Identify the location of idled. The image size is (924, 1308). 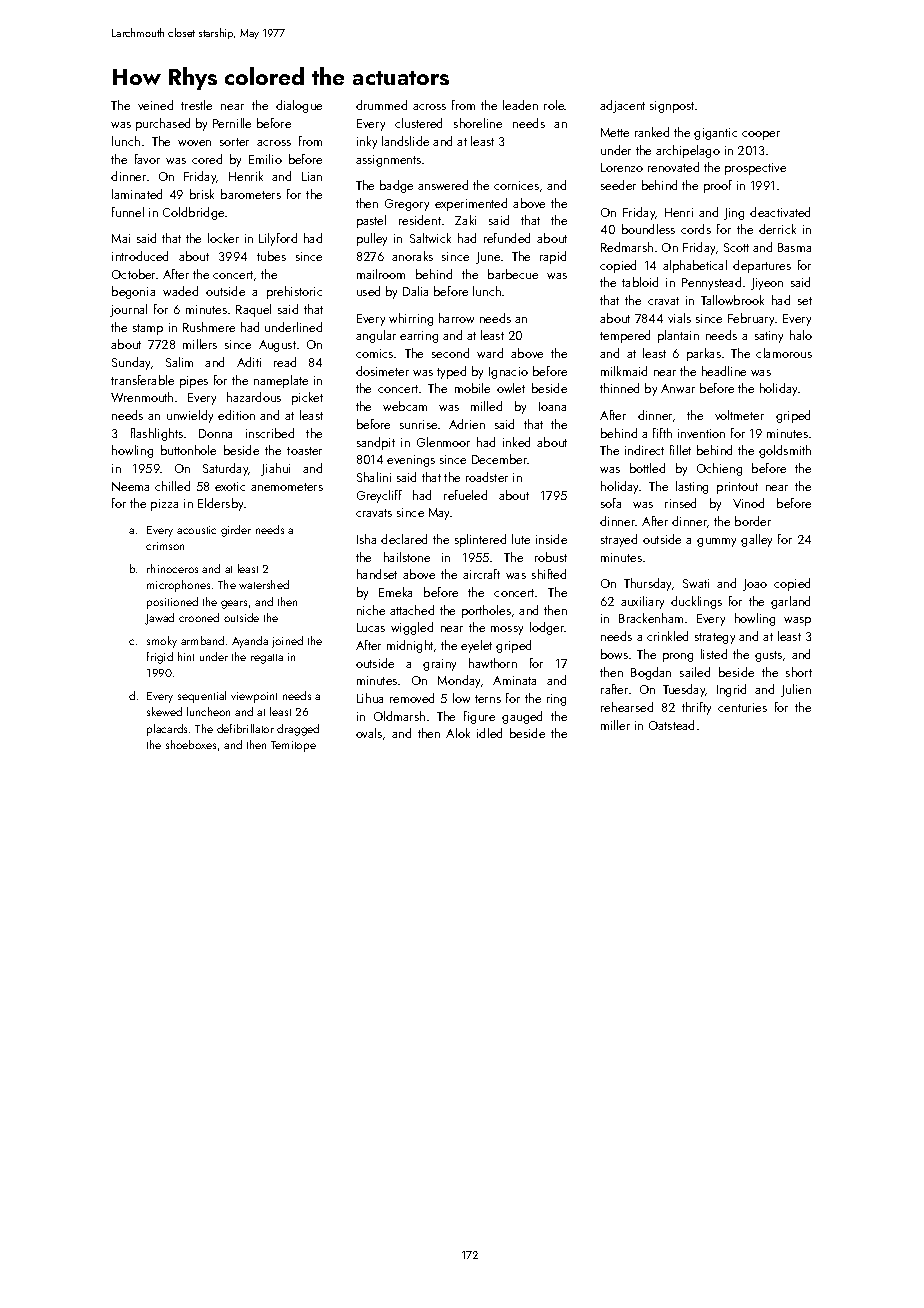
(489, 733).
